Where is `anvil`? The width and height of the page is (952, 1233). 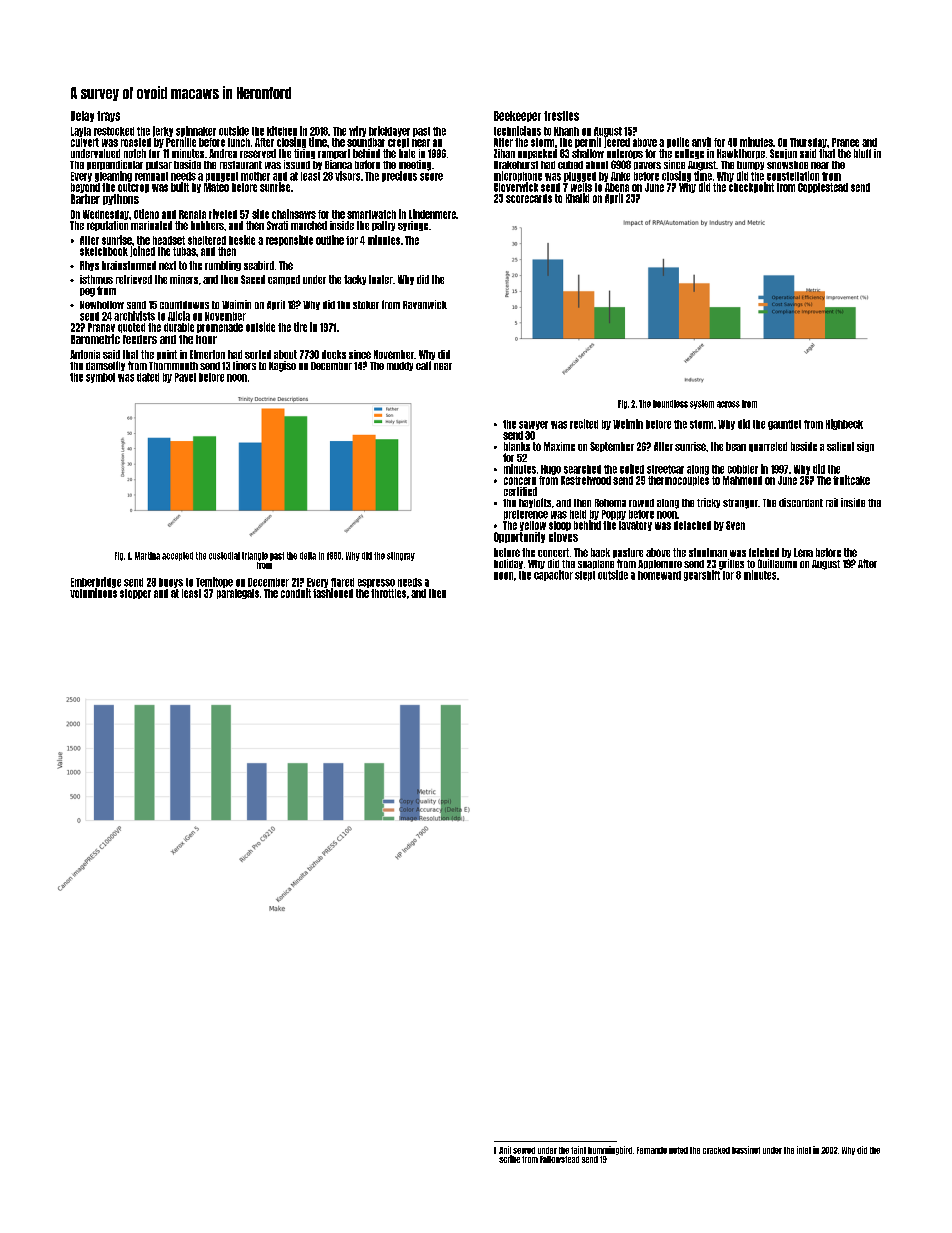
anvil is located at coordinates (701, 142).
